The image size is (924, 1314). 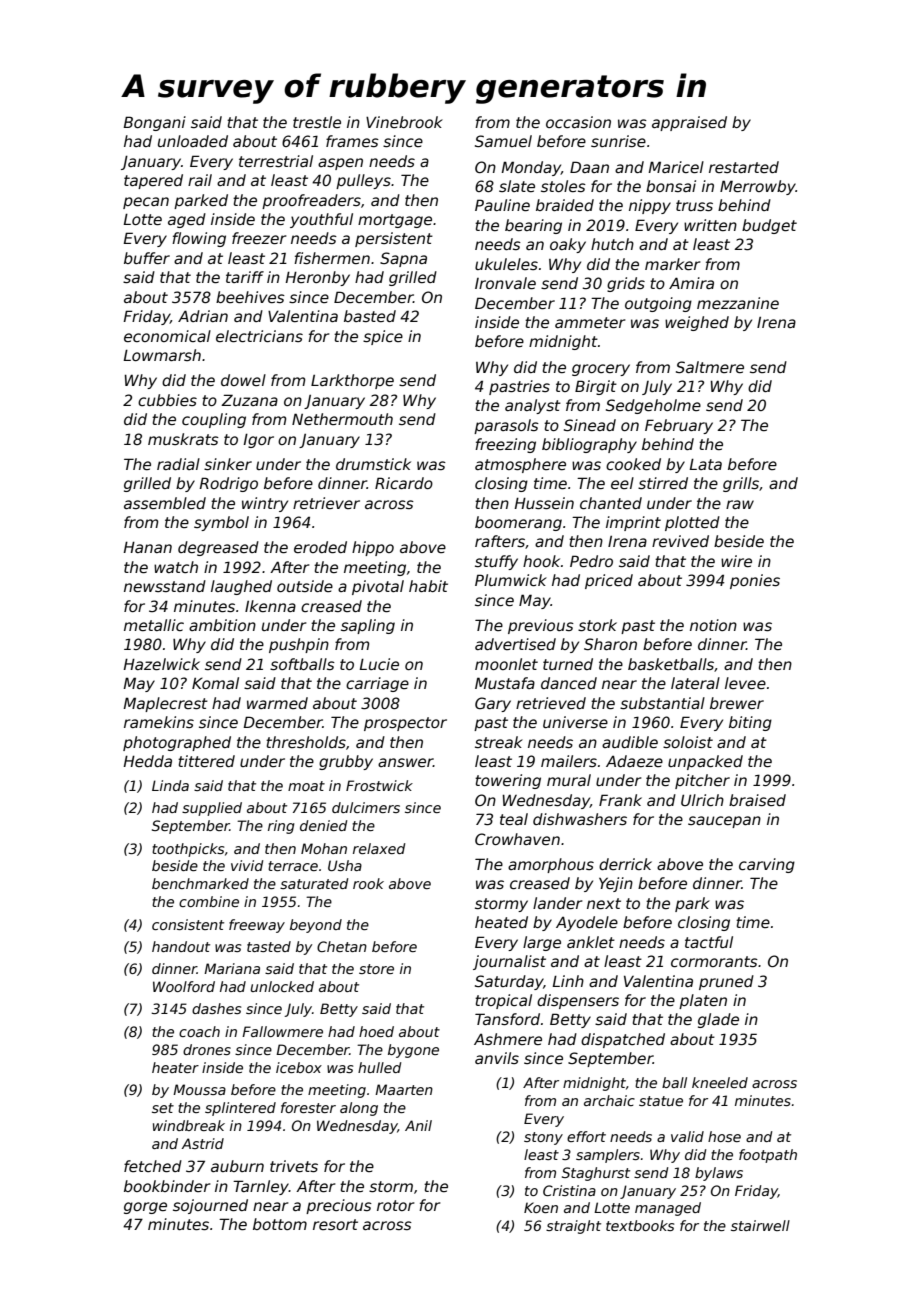 I want to click on relaxed, so click(x=379, y=848).
